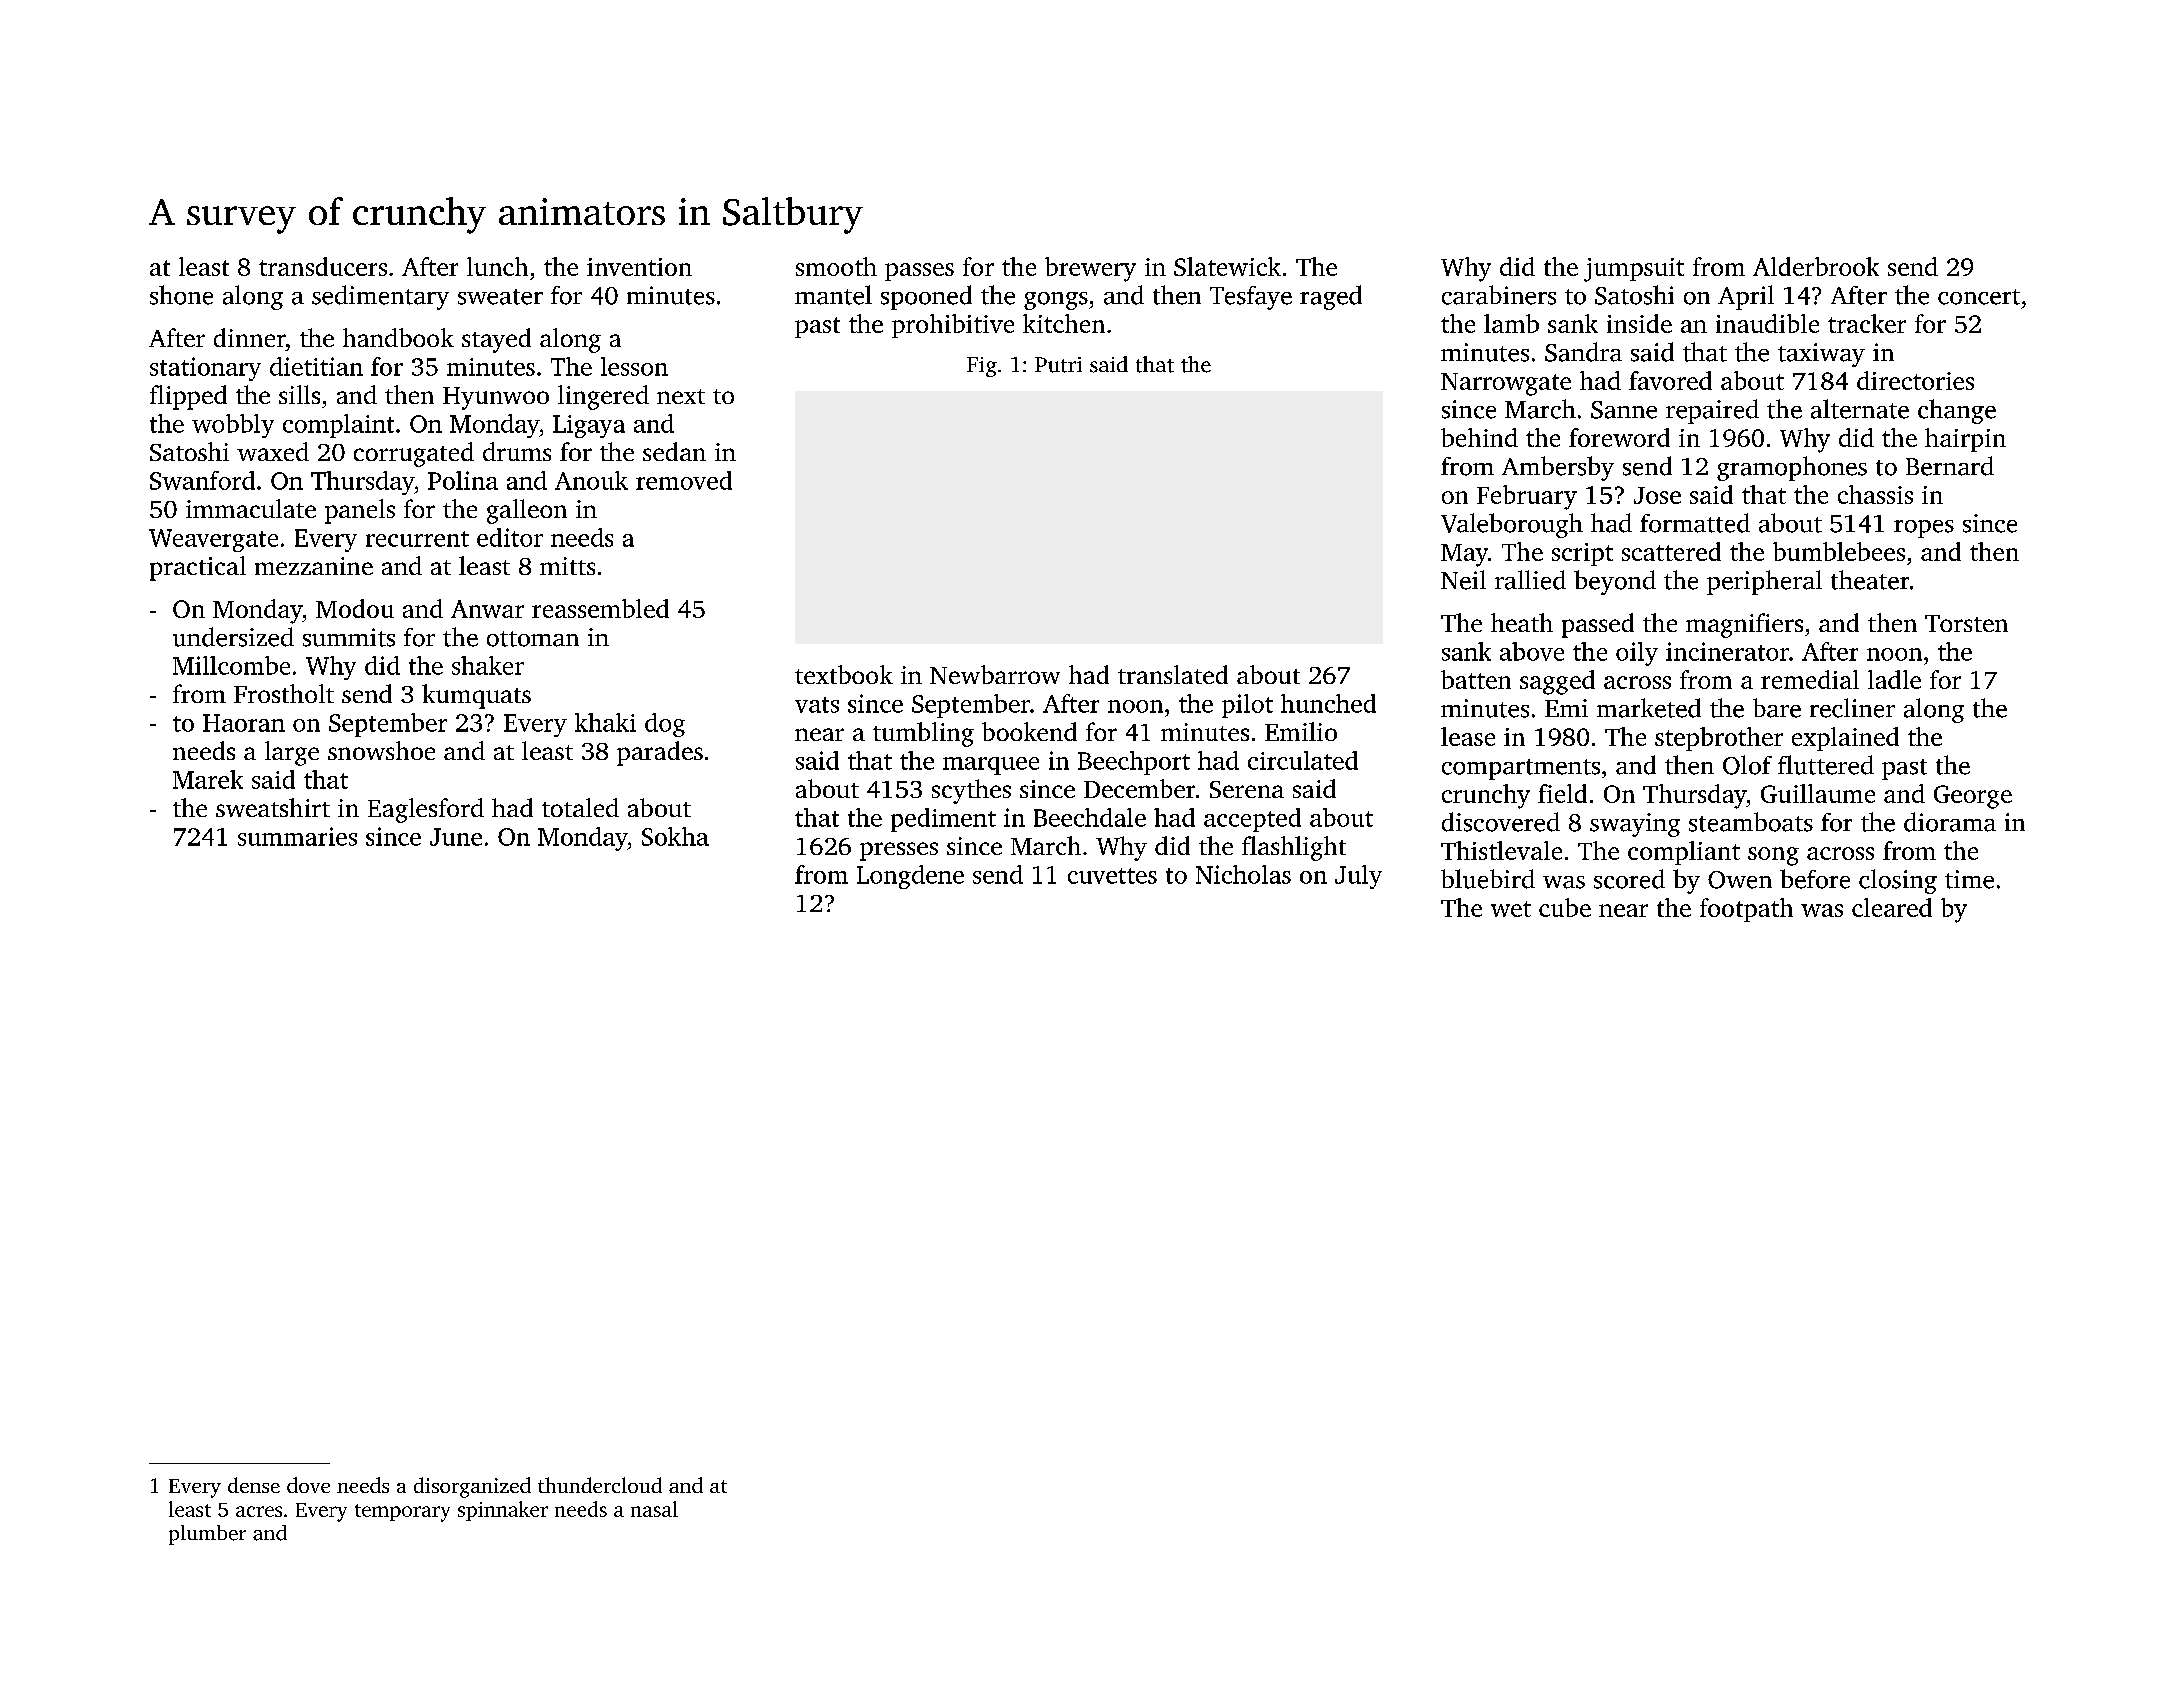 The width and height of the document is (2178, 1683). I want to click on April, so click(1746, 297).
